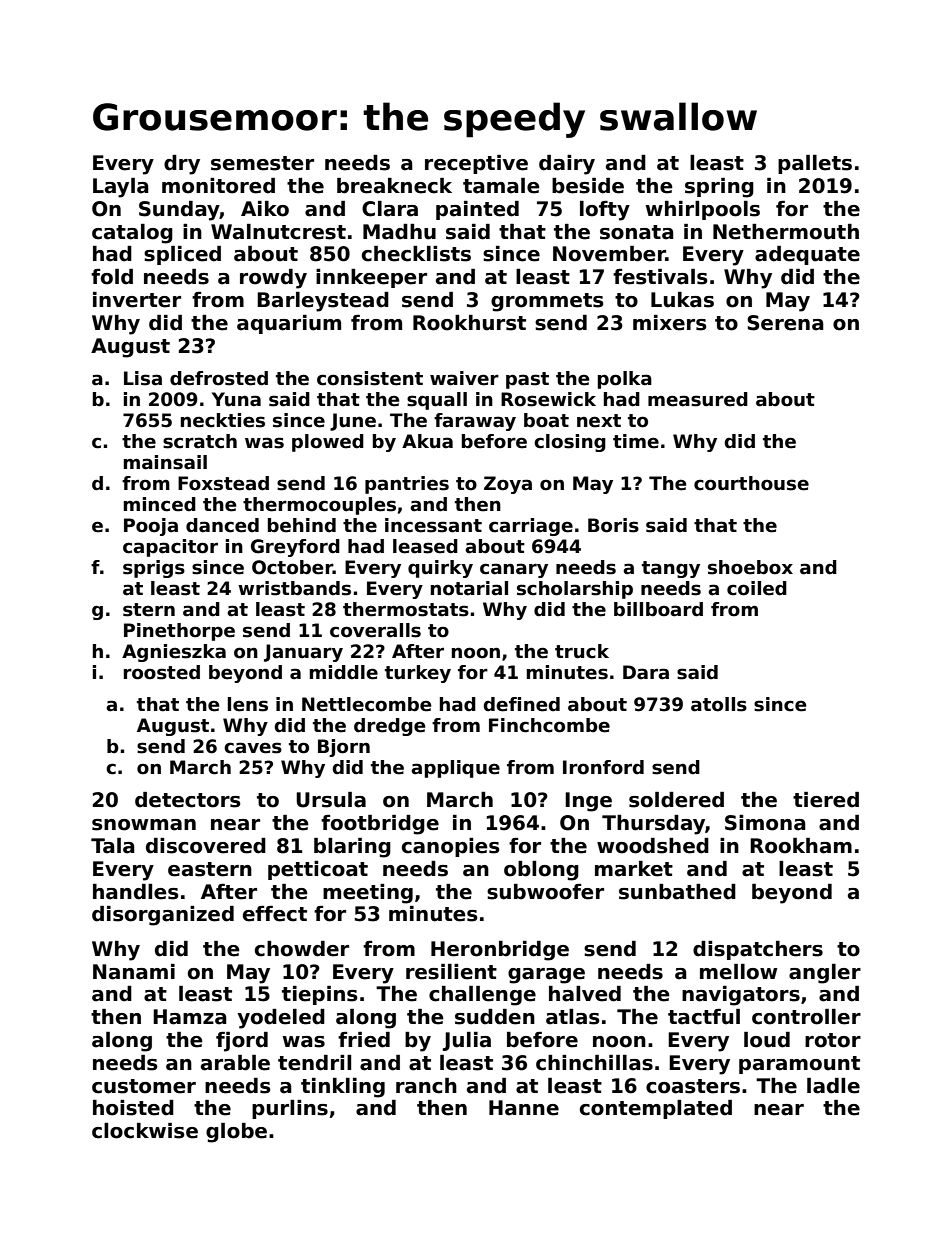  Describe the element at coordinates (162, 672) in the image. I see `roosted` at that location.
